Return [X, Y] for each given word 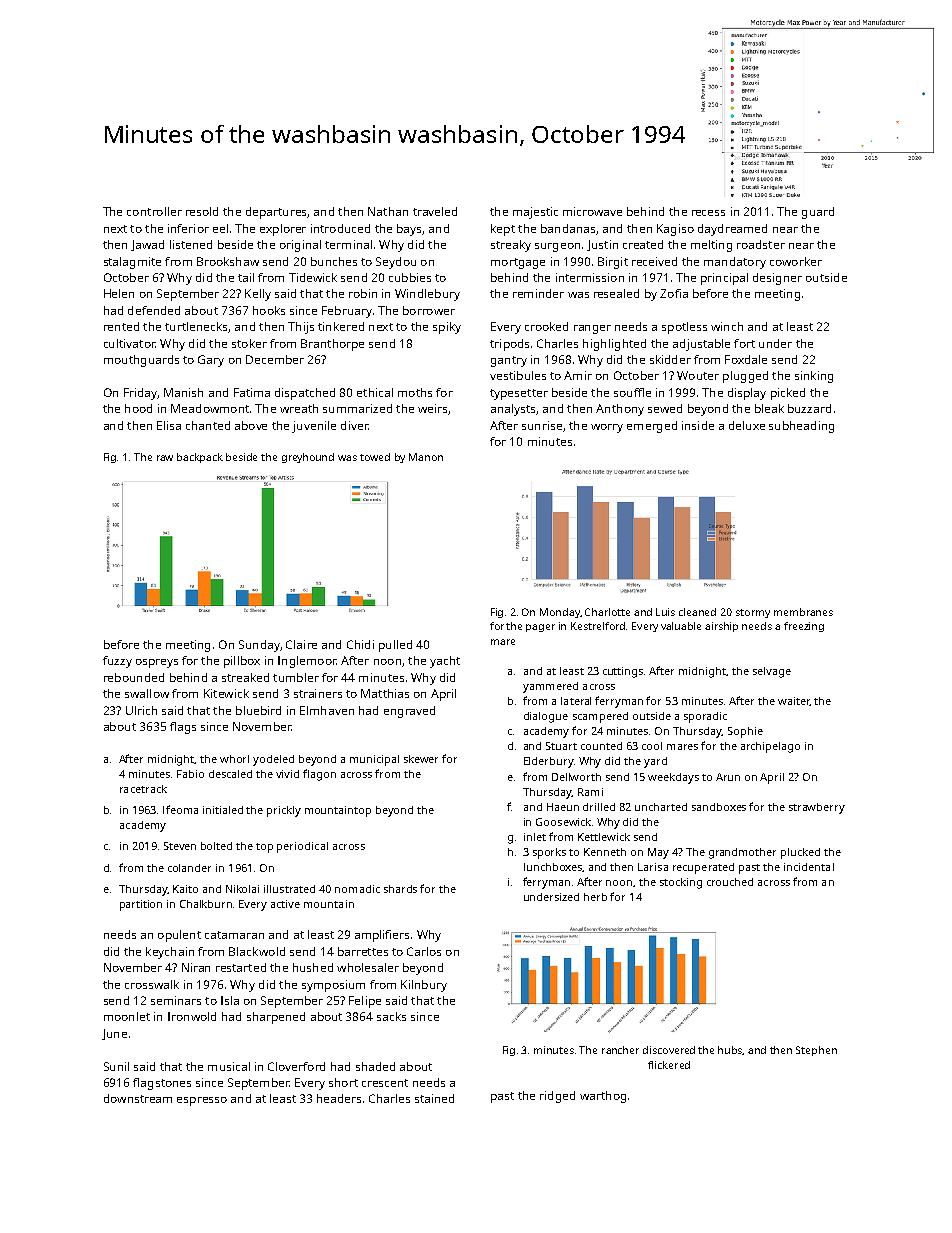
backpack [200, 458]
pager [540, 628]
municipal [374, 760]
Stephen [816, 1051]
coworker [796, 261]
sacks [391, 1016]
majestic [535, 213]
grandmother [742, 853]
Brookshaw [228, 261]
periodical [302, 847]
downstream [138, 1098]
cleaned [697, 612]
